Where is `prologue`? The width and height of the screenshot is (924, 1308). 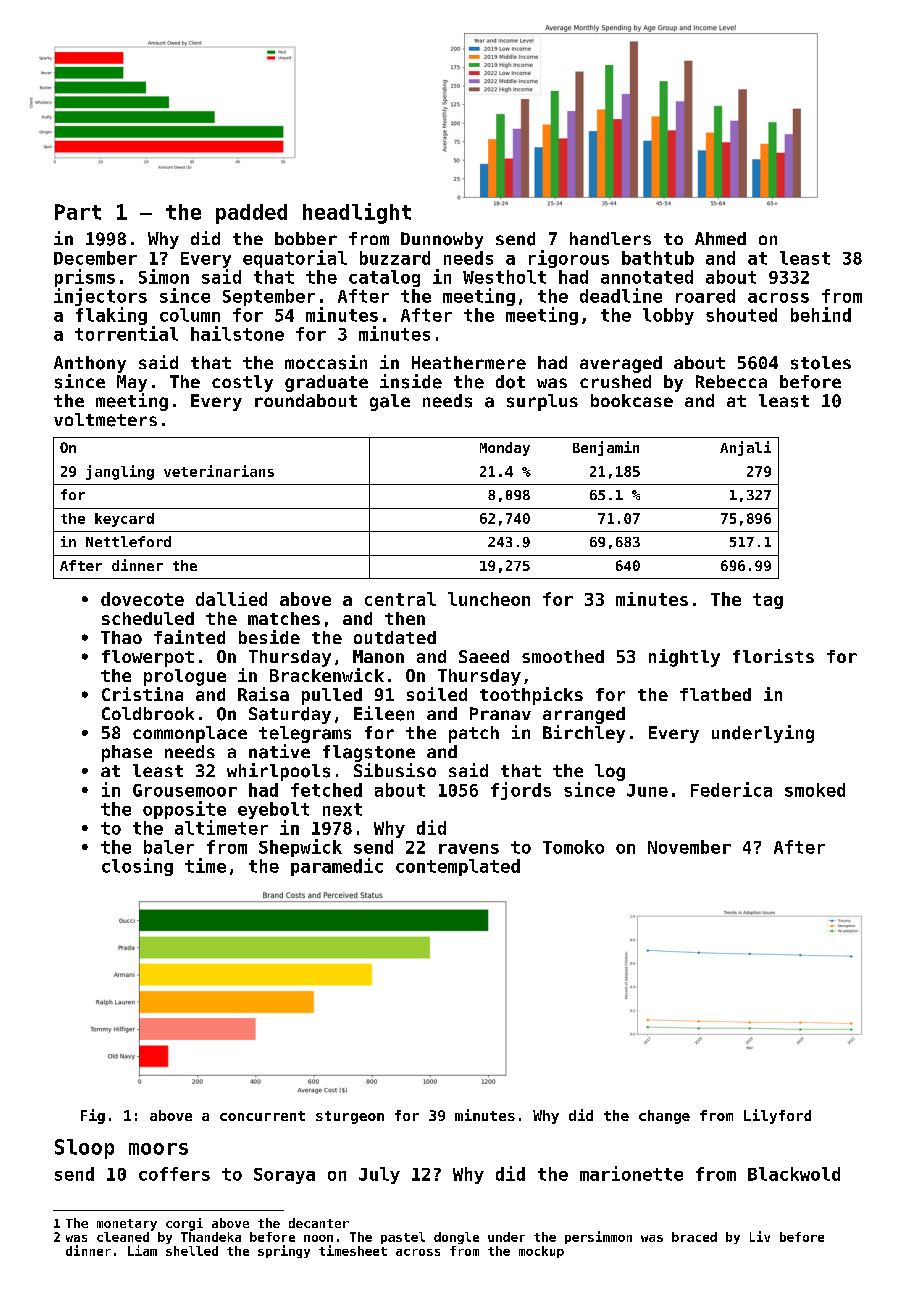 prologue is located at coordinates (185, 677).
